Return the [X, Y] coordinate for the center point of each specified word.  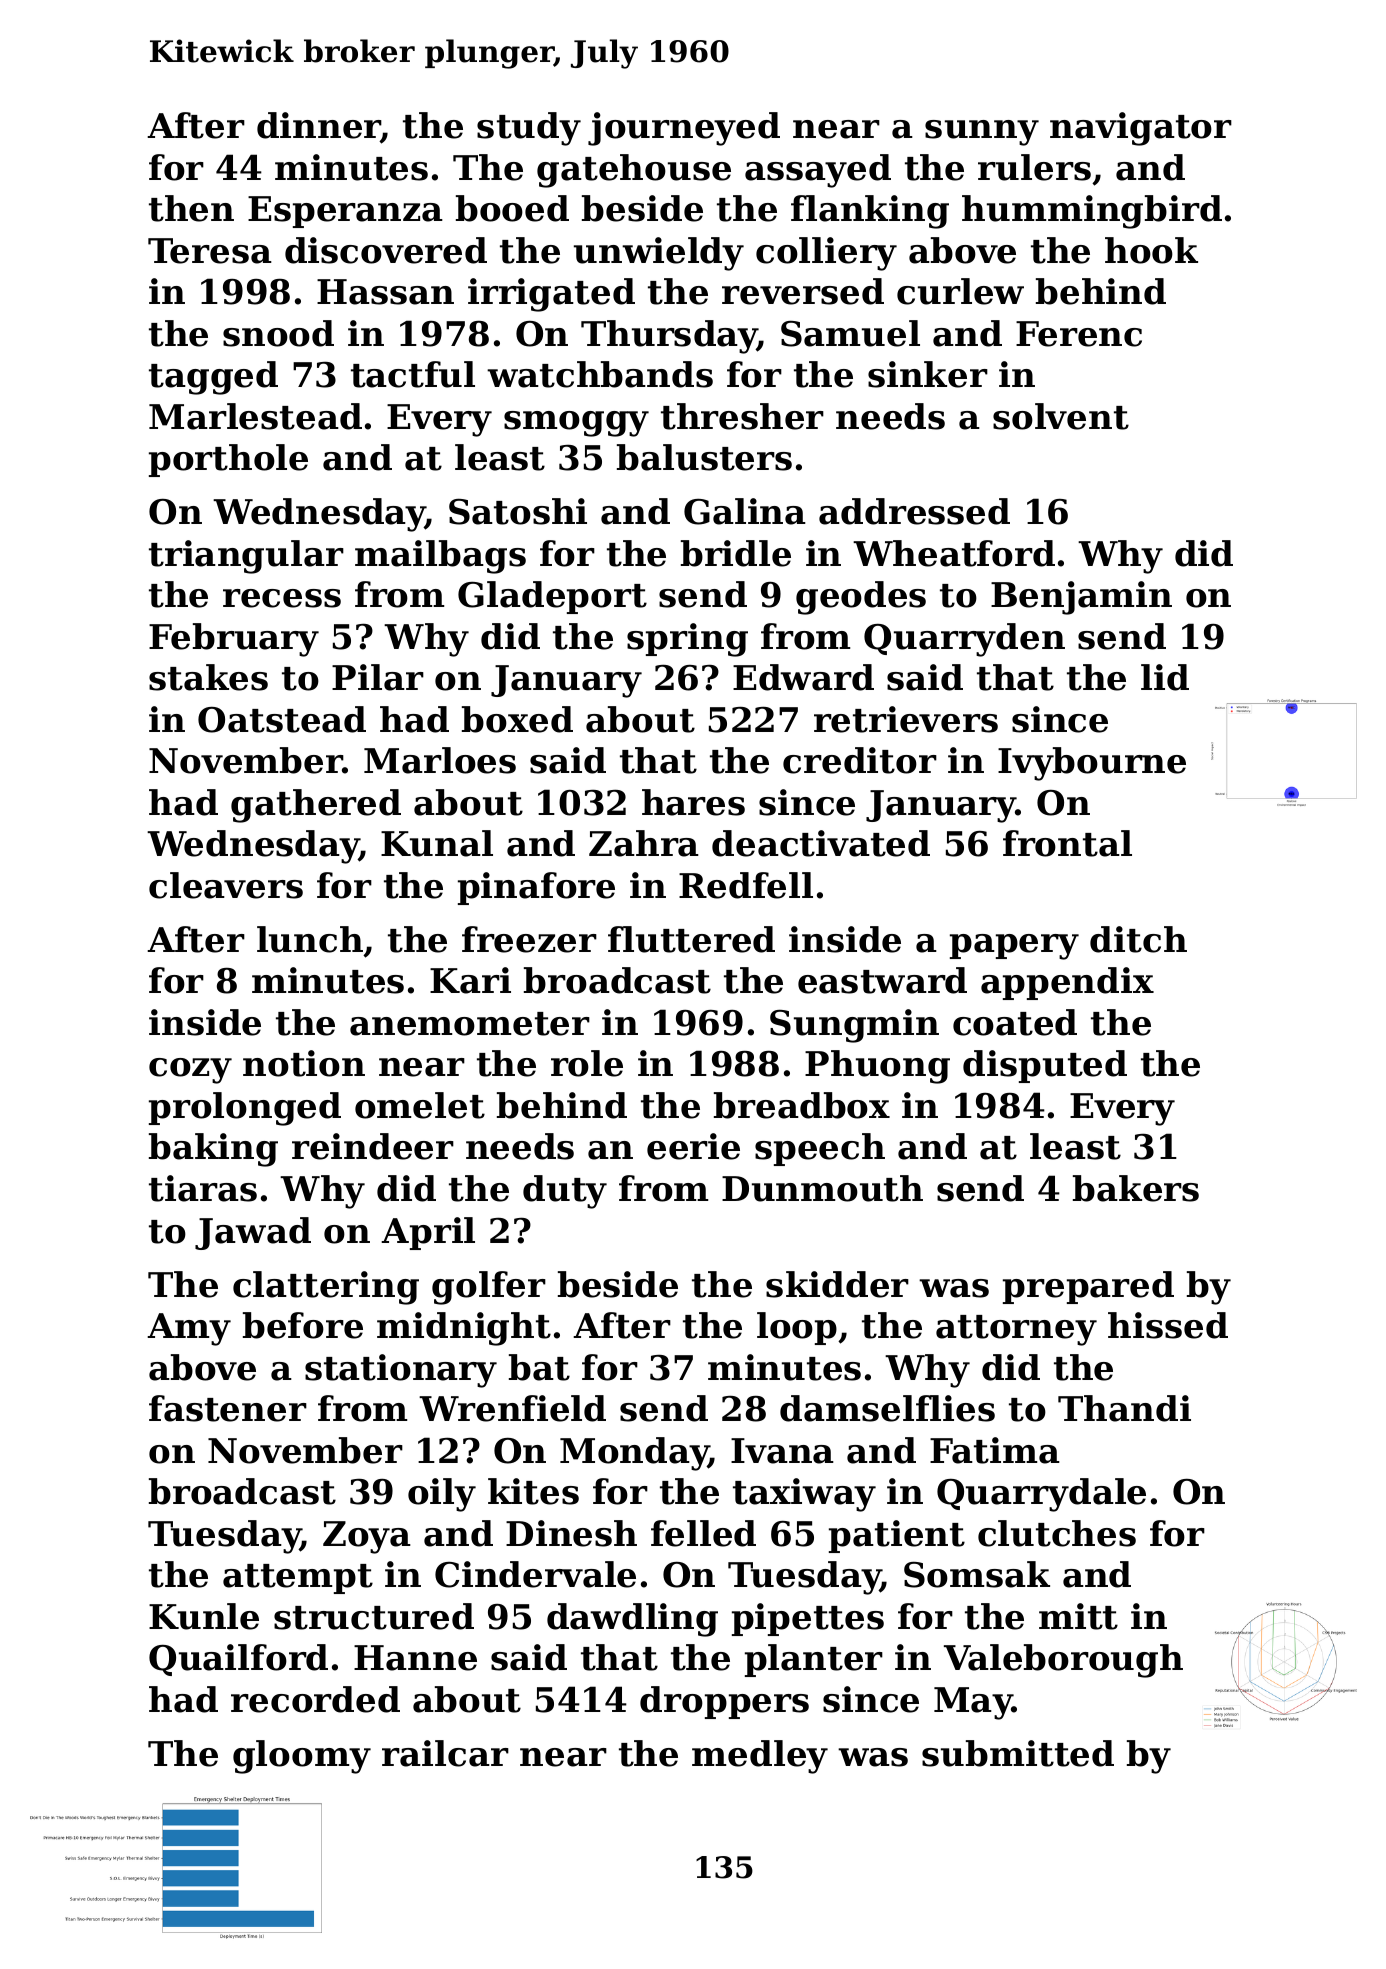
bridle [736, 553]
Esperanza [345, 212]
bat [539, 1367]
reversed [803, 291]
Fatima [995, 1450]
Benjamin [1081, 598]
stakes [208, 677]
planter [814, 1660]
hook [1151, 250]
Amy [189, 1329]
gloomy [302, 1757]
